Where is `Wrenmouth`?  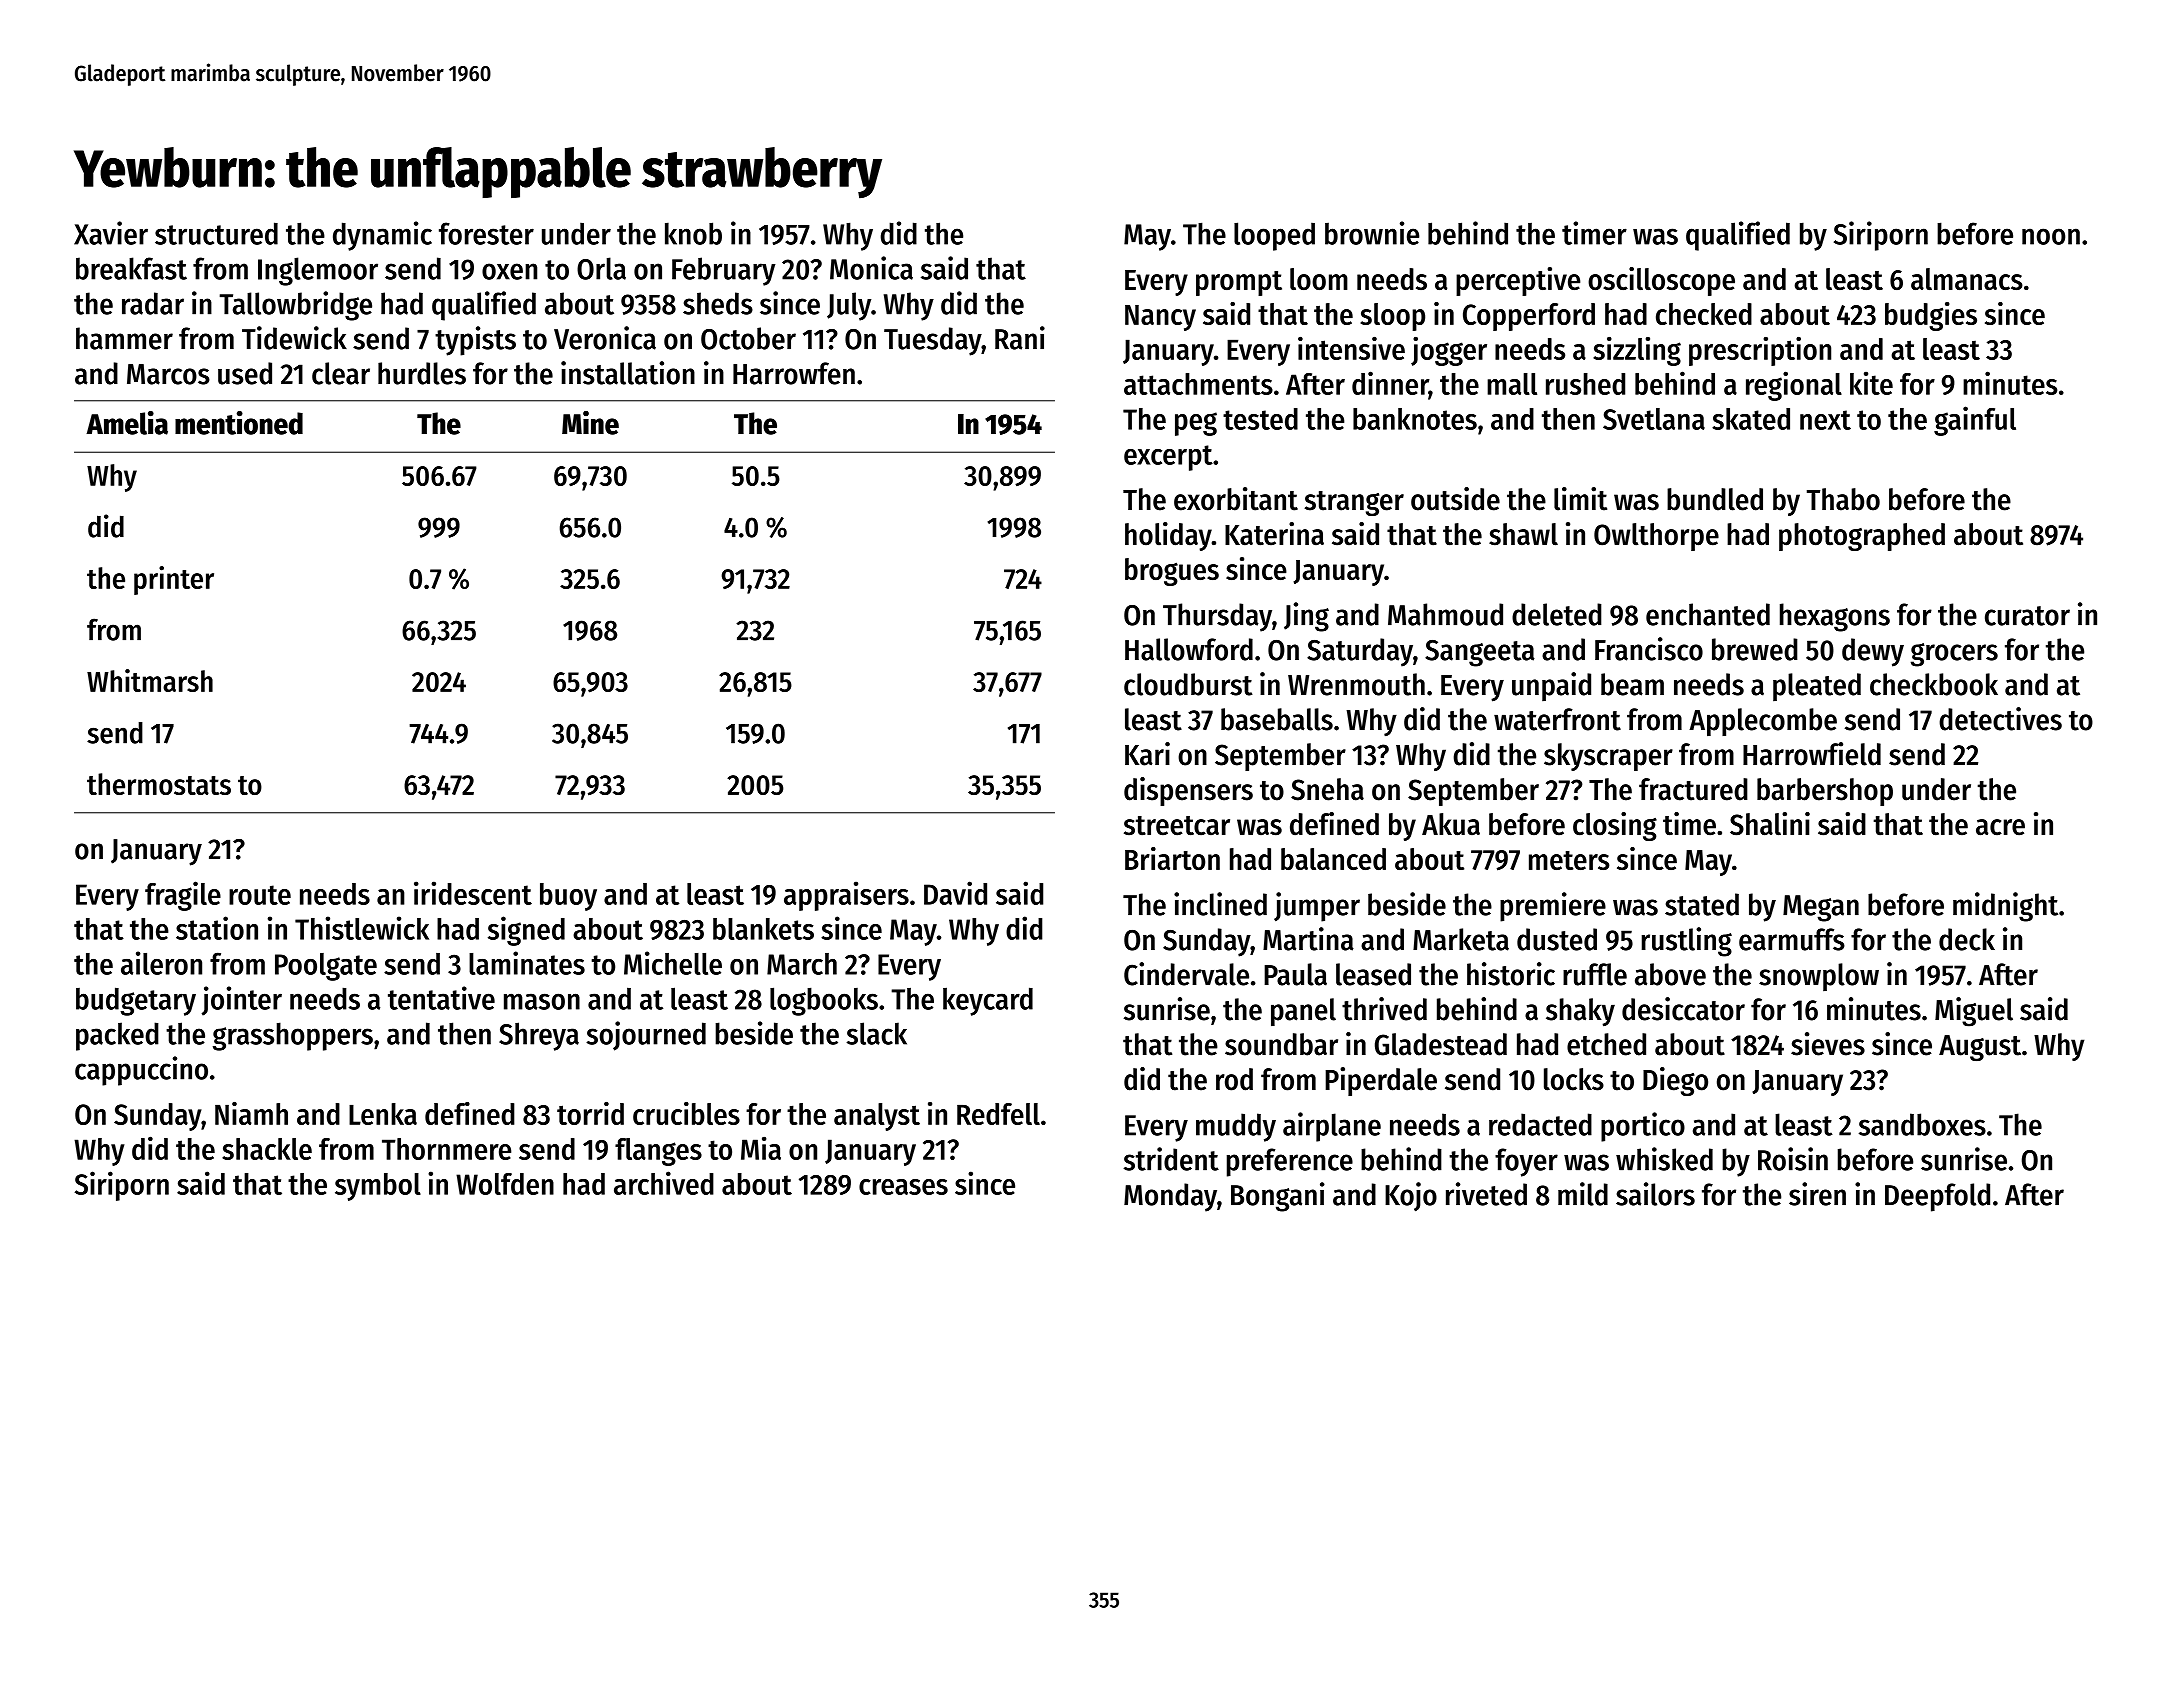 Wrenmouth is located at coordinates (1356, 684).
